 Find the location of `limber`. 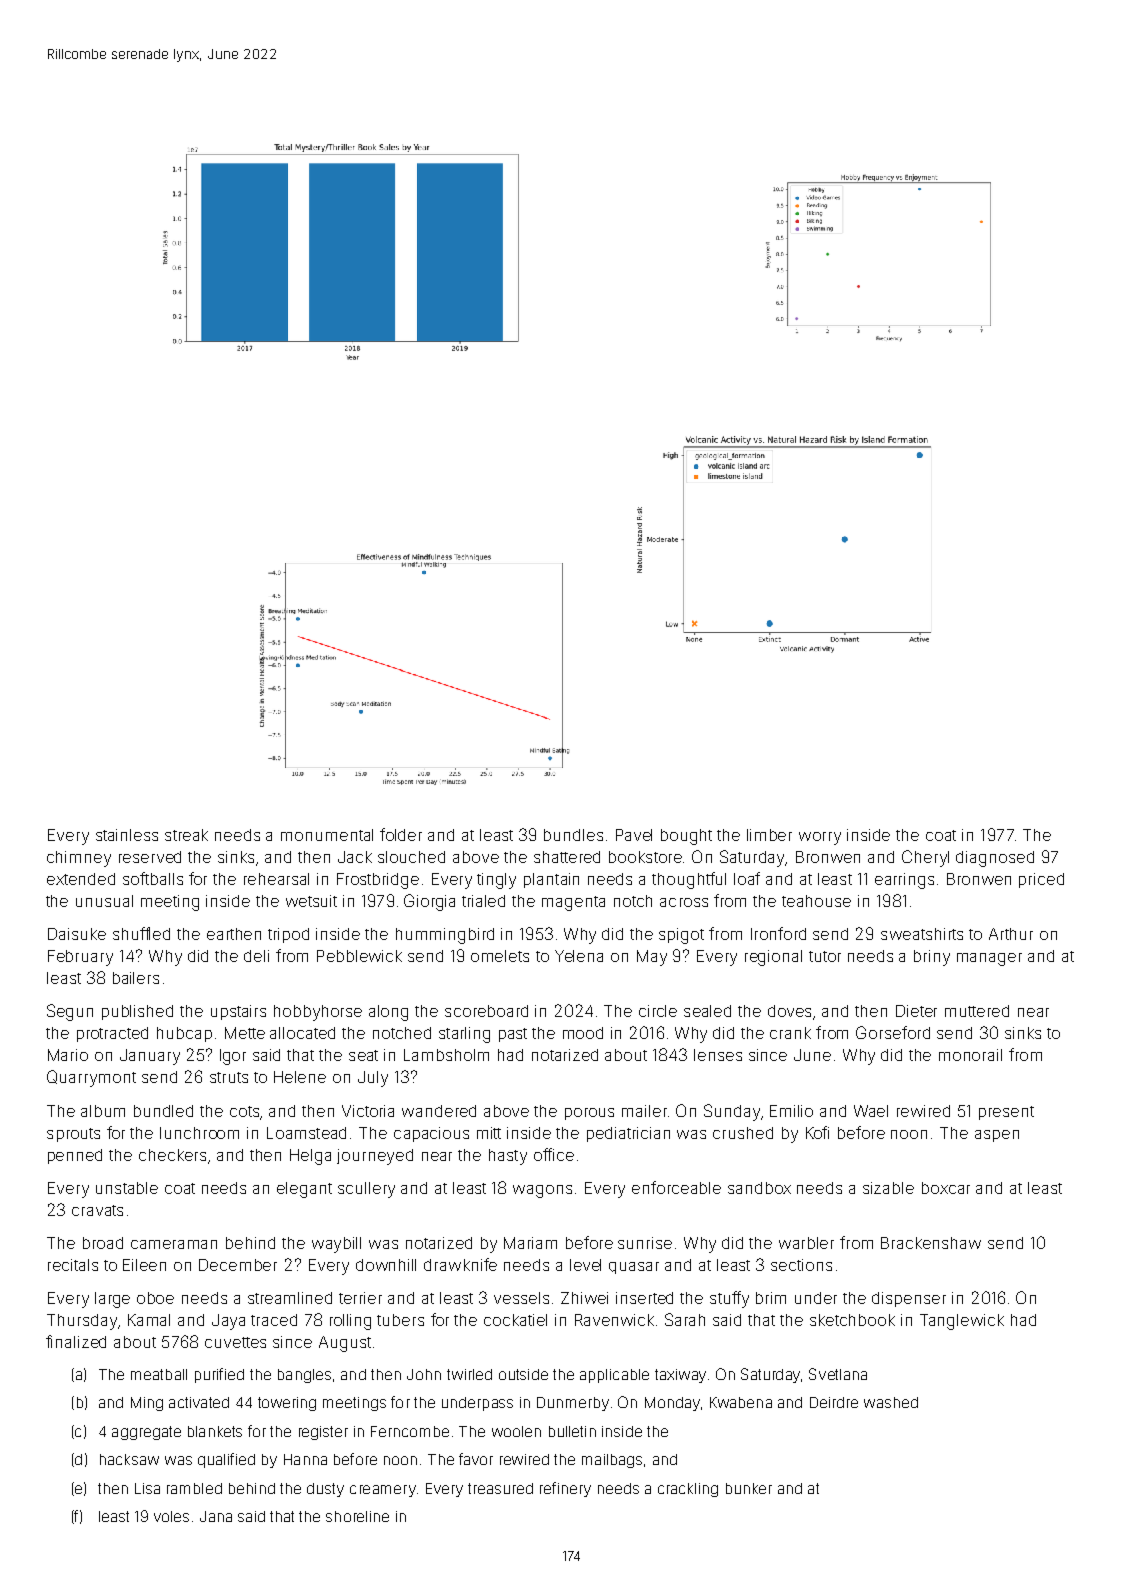

limber is located at coordinates (769, 835).
